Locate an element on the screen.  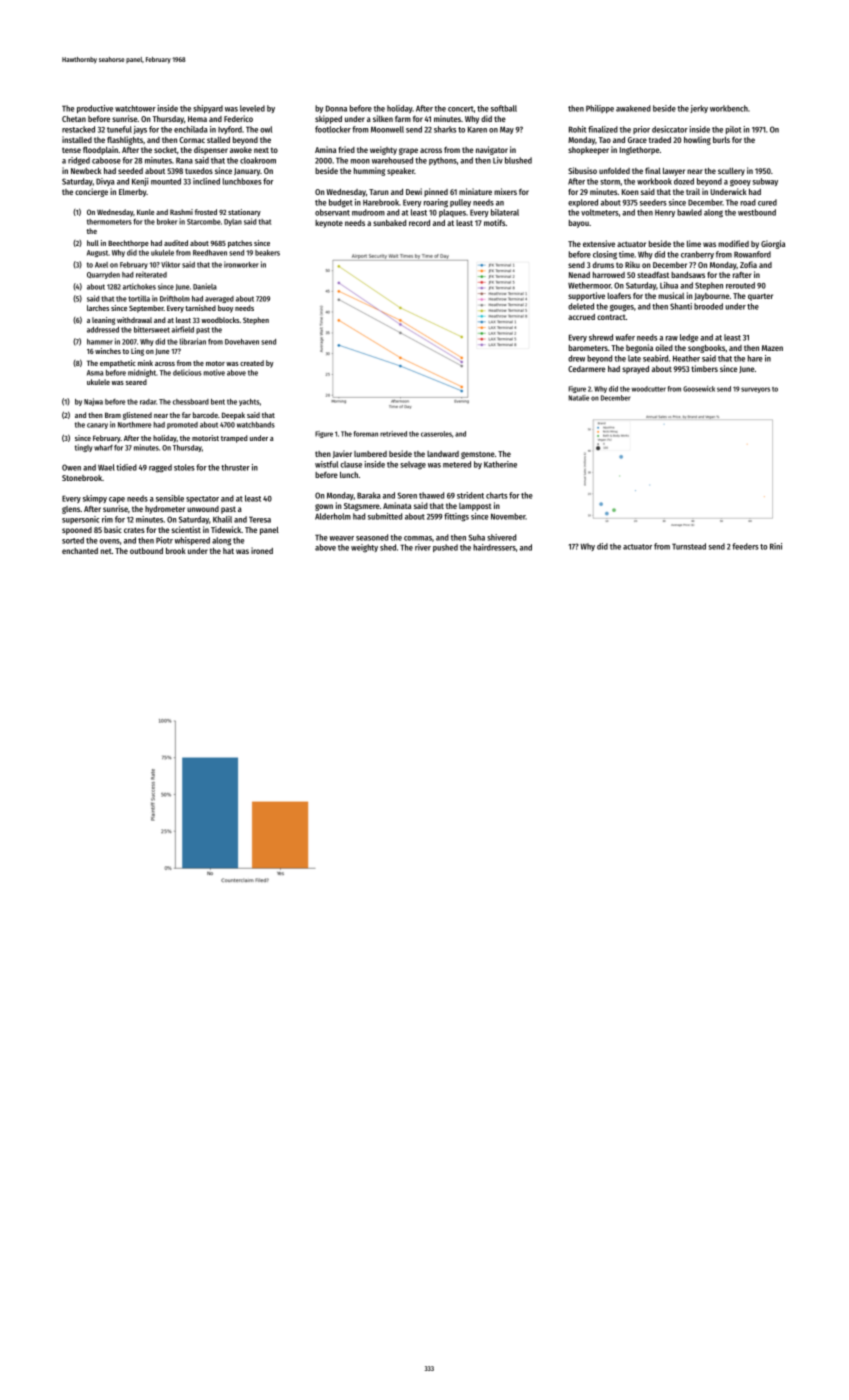
Katherine is located at coordinates (500, 464).
